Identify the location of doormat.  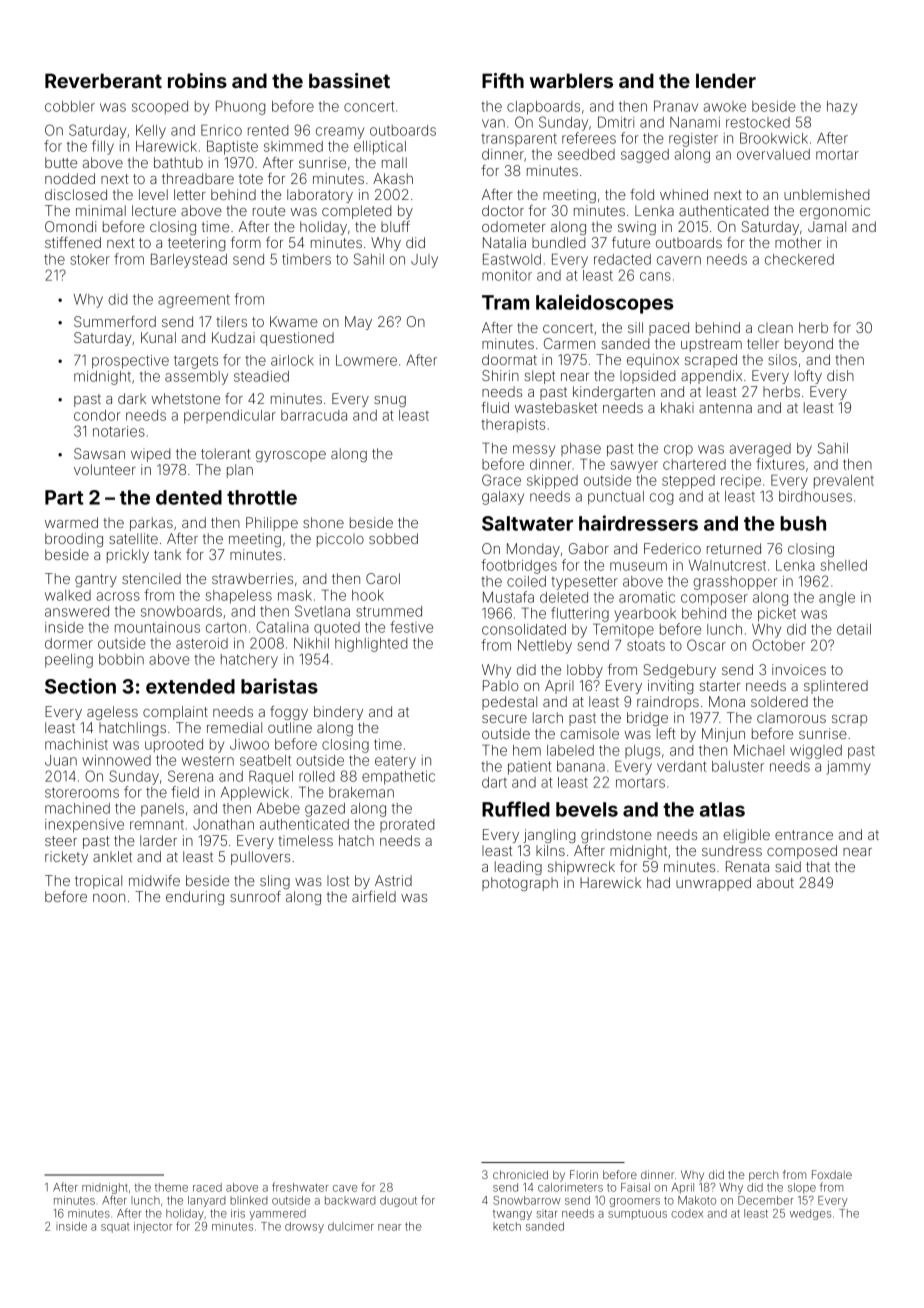
(509, 359).
